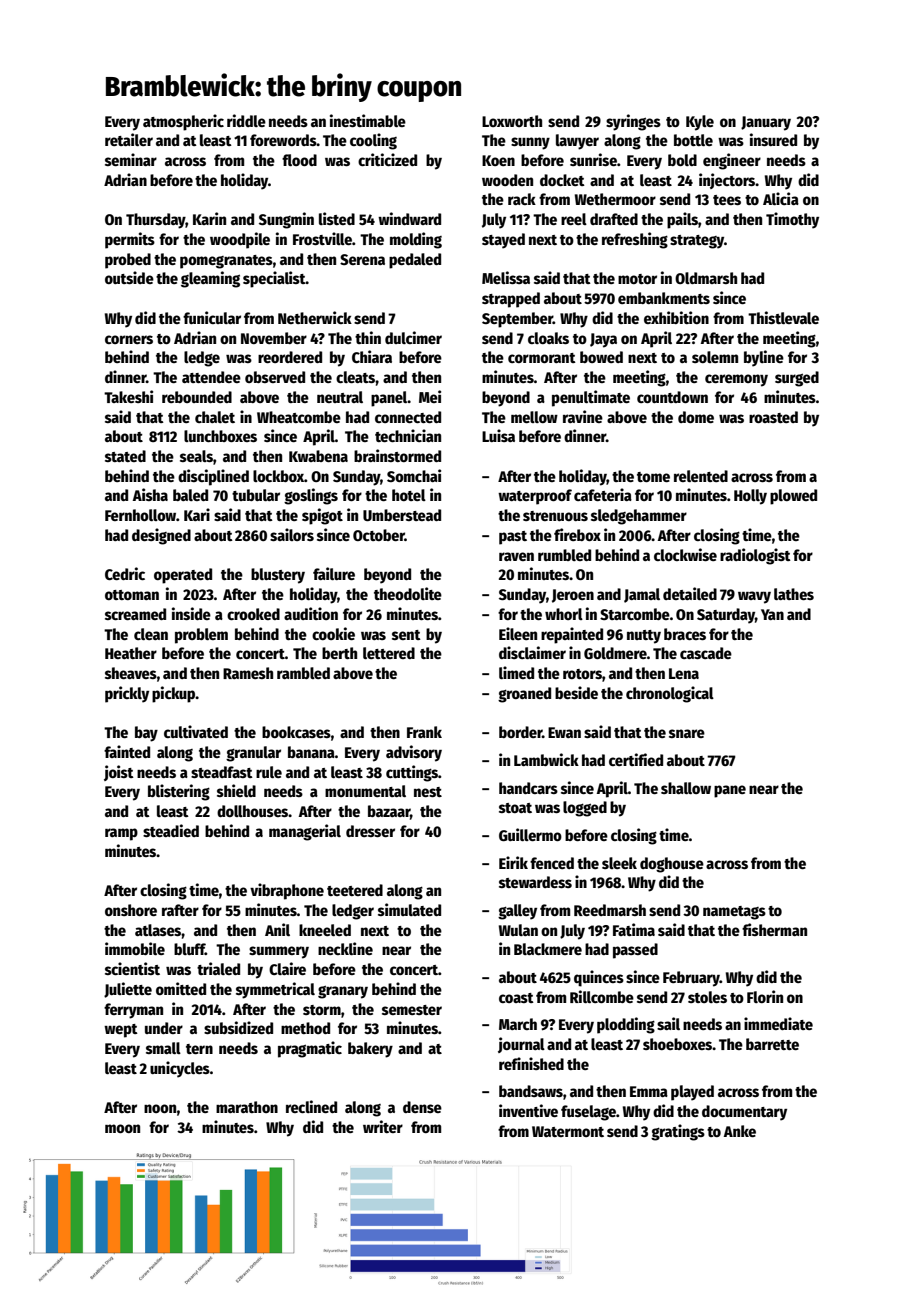 The width and height of the image is (924, 1311). I want to click on barrette, so click(772, 1044).
